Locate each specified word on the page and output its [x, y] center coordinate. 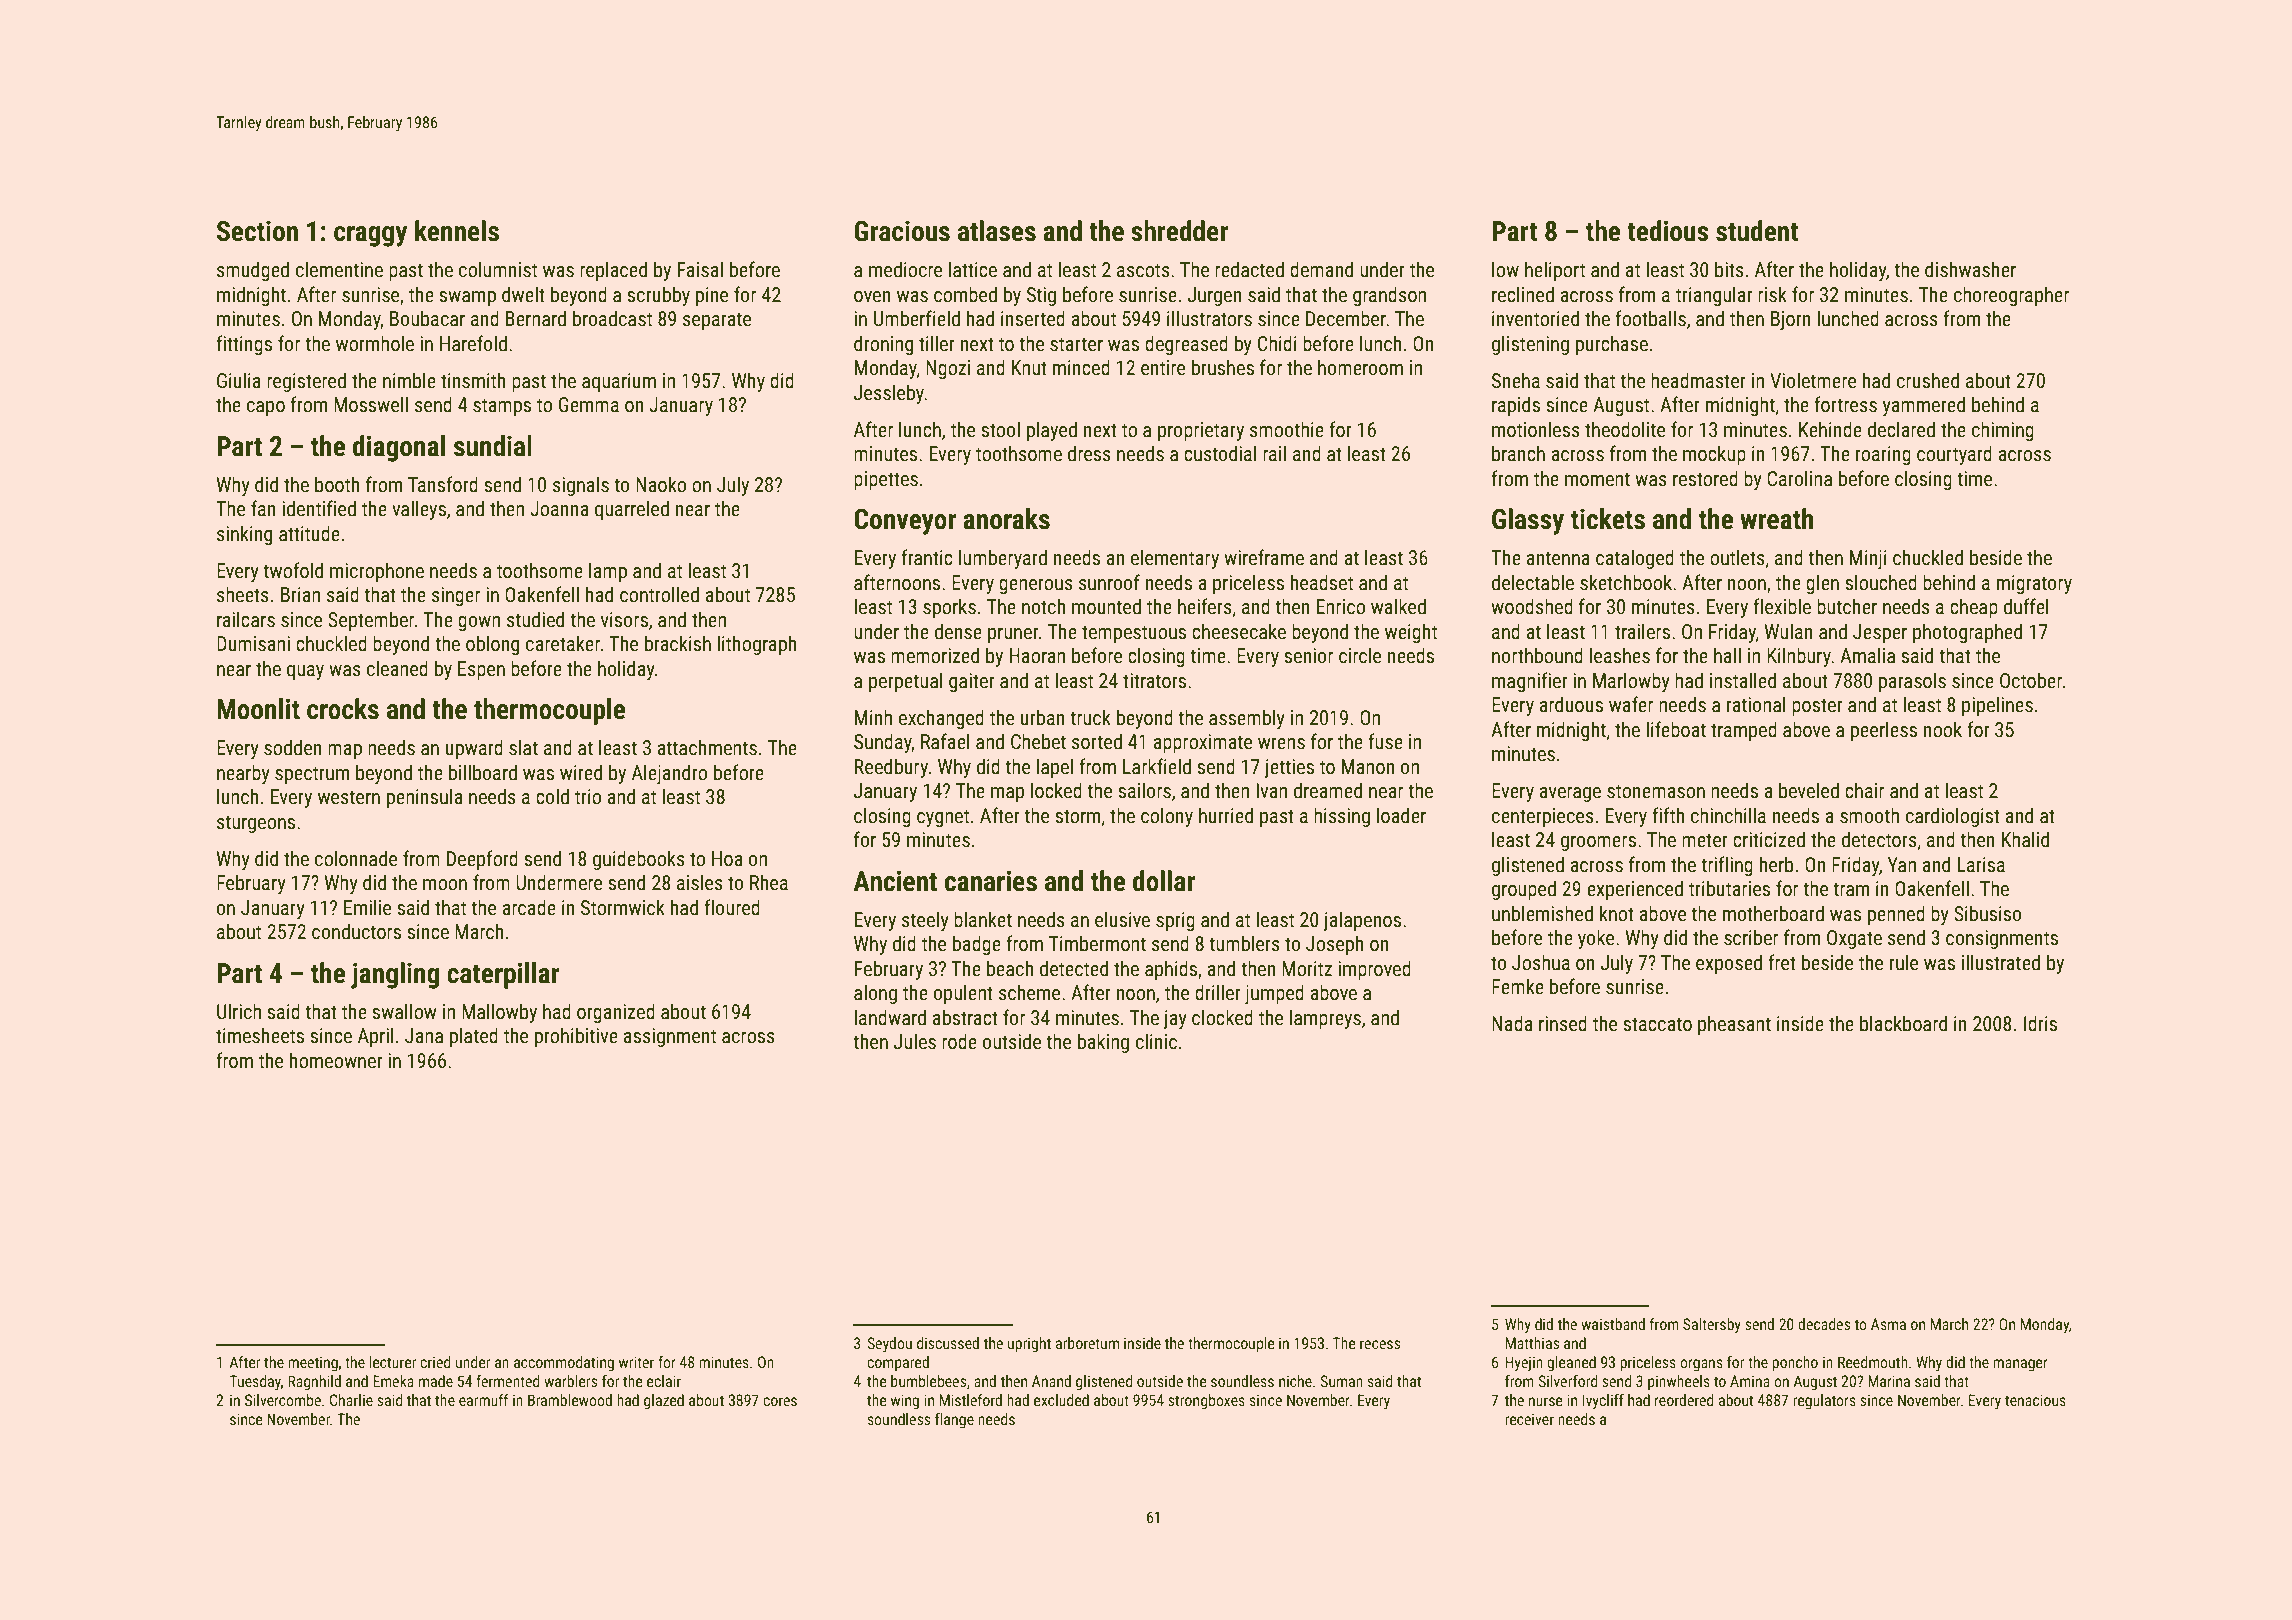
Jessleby [889, 394]
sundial [493, 446]
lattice [973, 269]
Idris [2040, 1023]
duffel [2026, 606]
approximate [1202, 743]
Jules [915, 1041]
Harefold [473, 343]
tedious [1668, 231]
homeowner [336, 1060]
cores [780, 1401]
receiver [1529, 1419]
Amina [1750, 1381]
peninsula [425, 798]
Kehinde [1830, 429]
